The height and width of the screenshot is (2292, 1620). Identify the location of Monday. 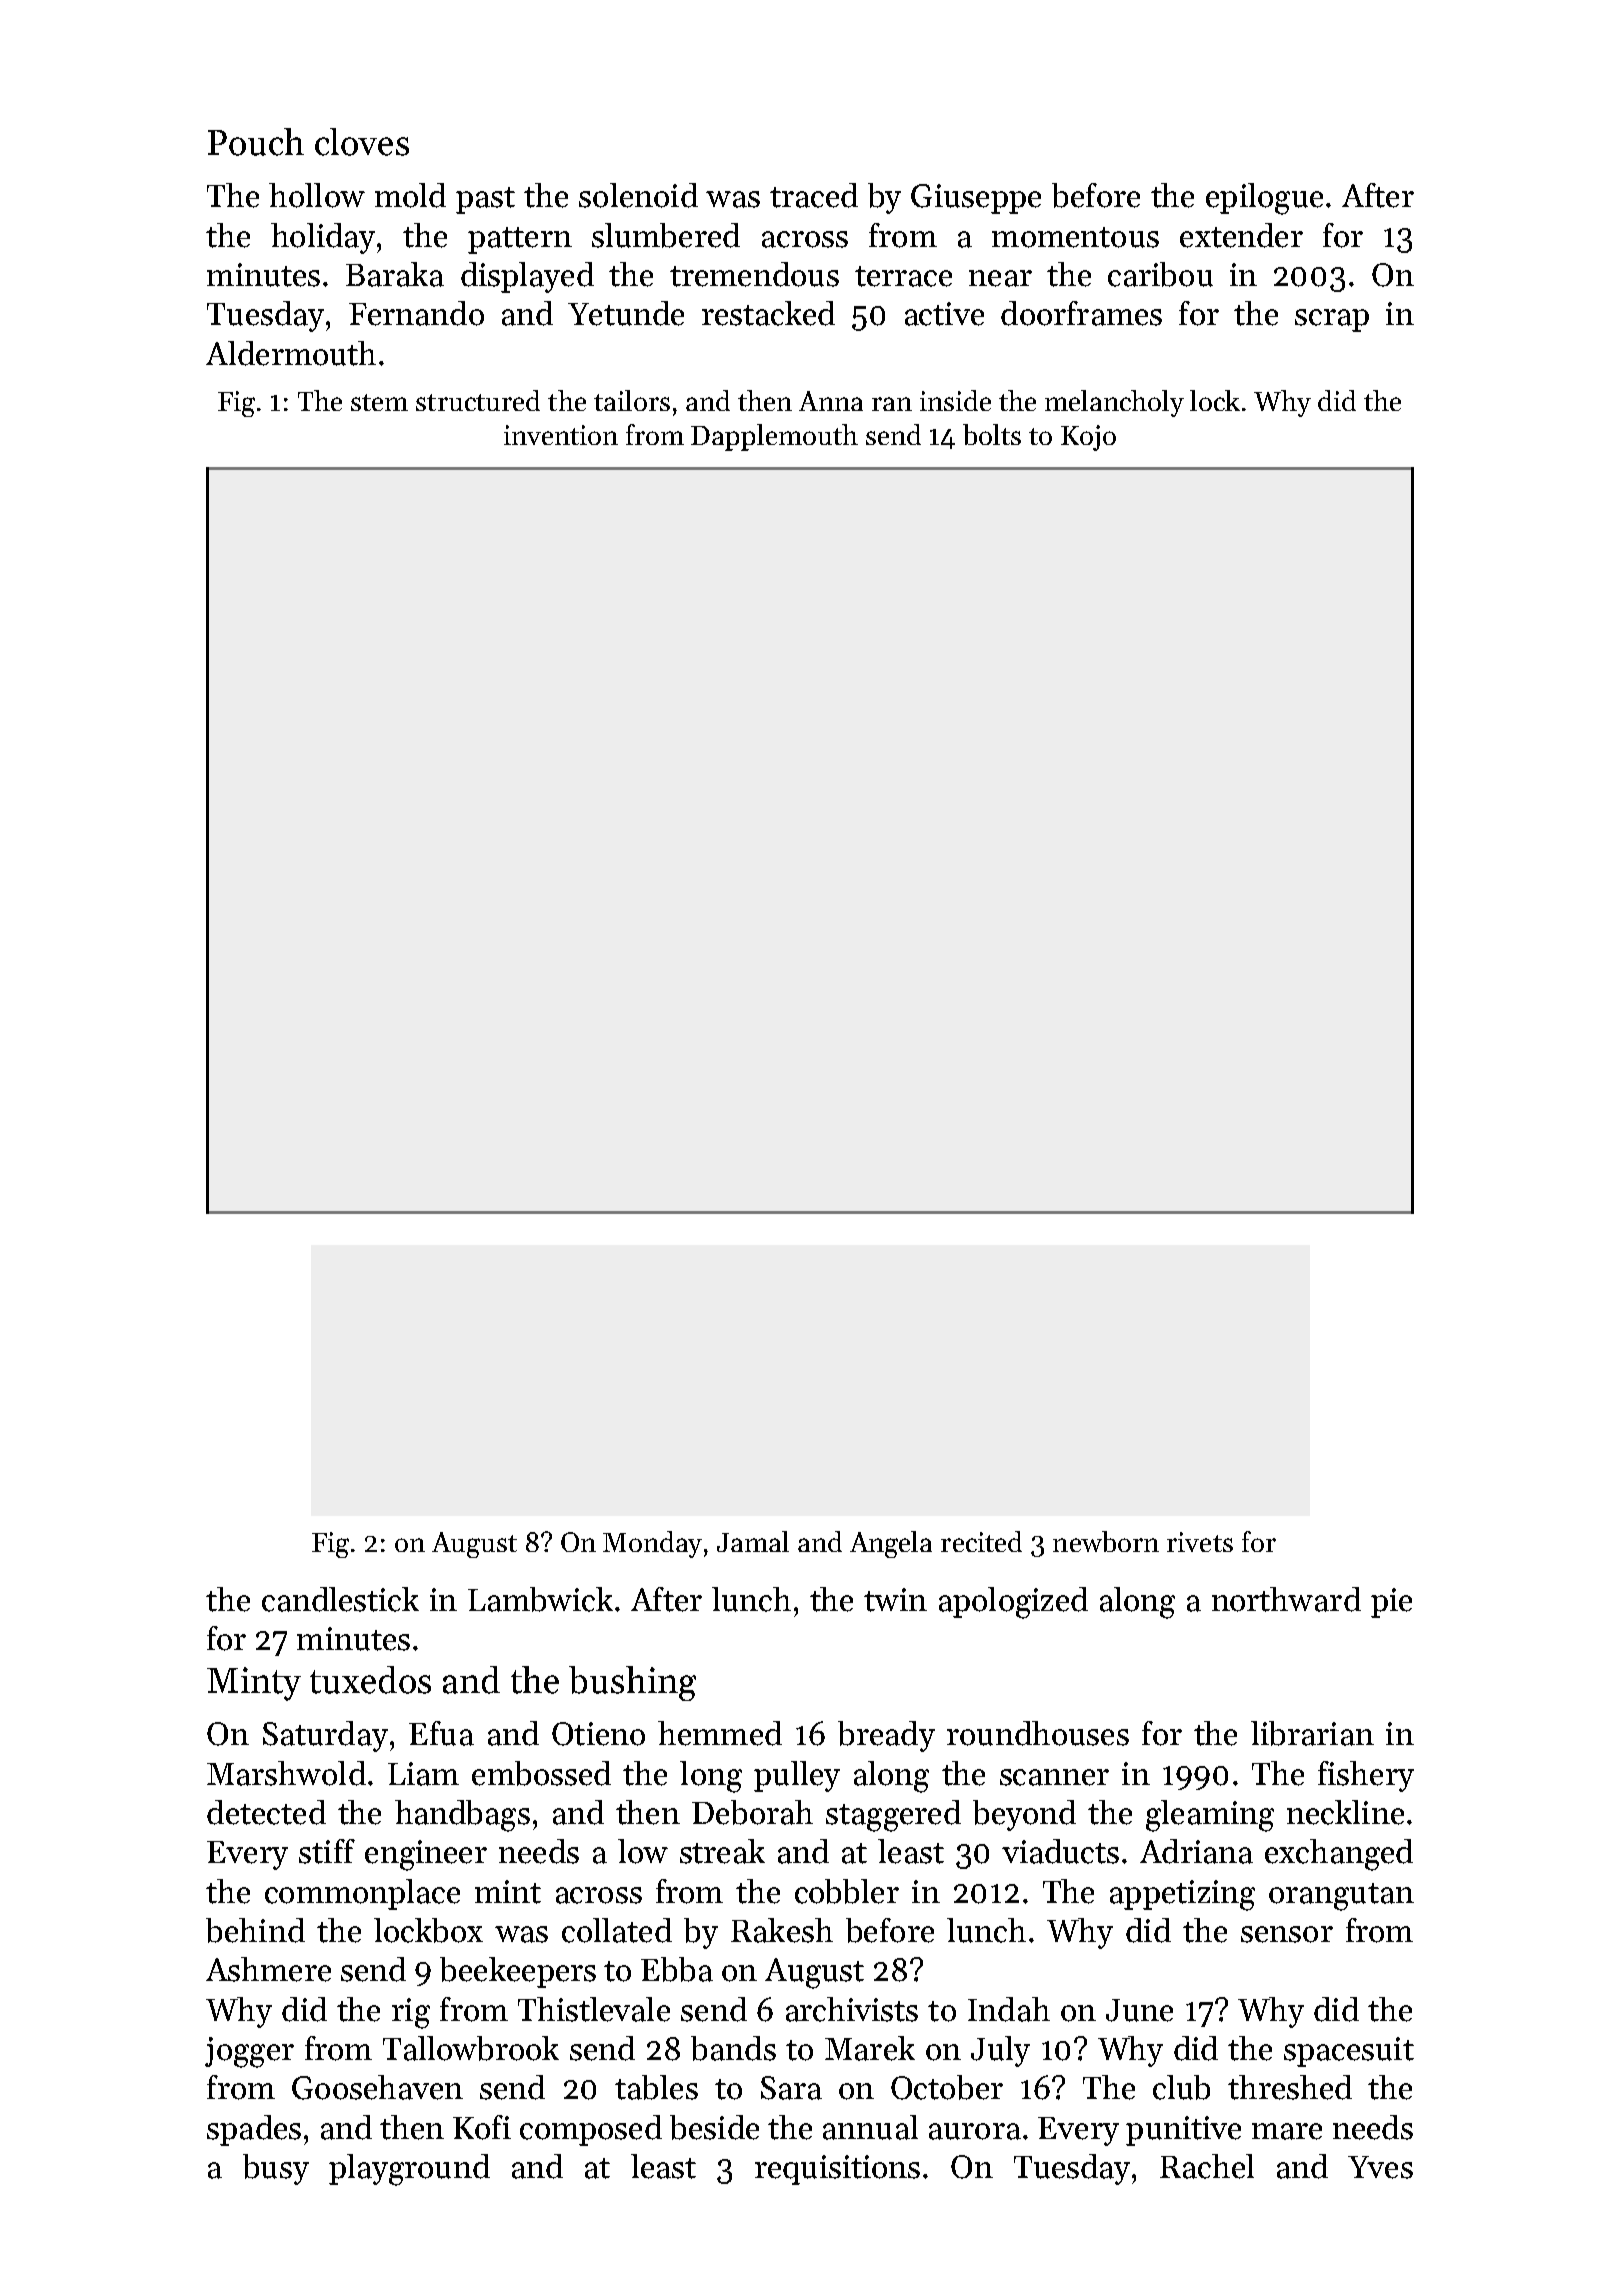
(652, 1544).
